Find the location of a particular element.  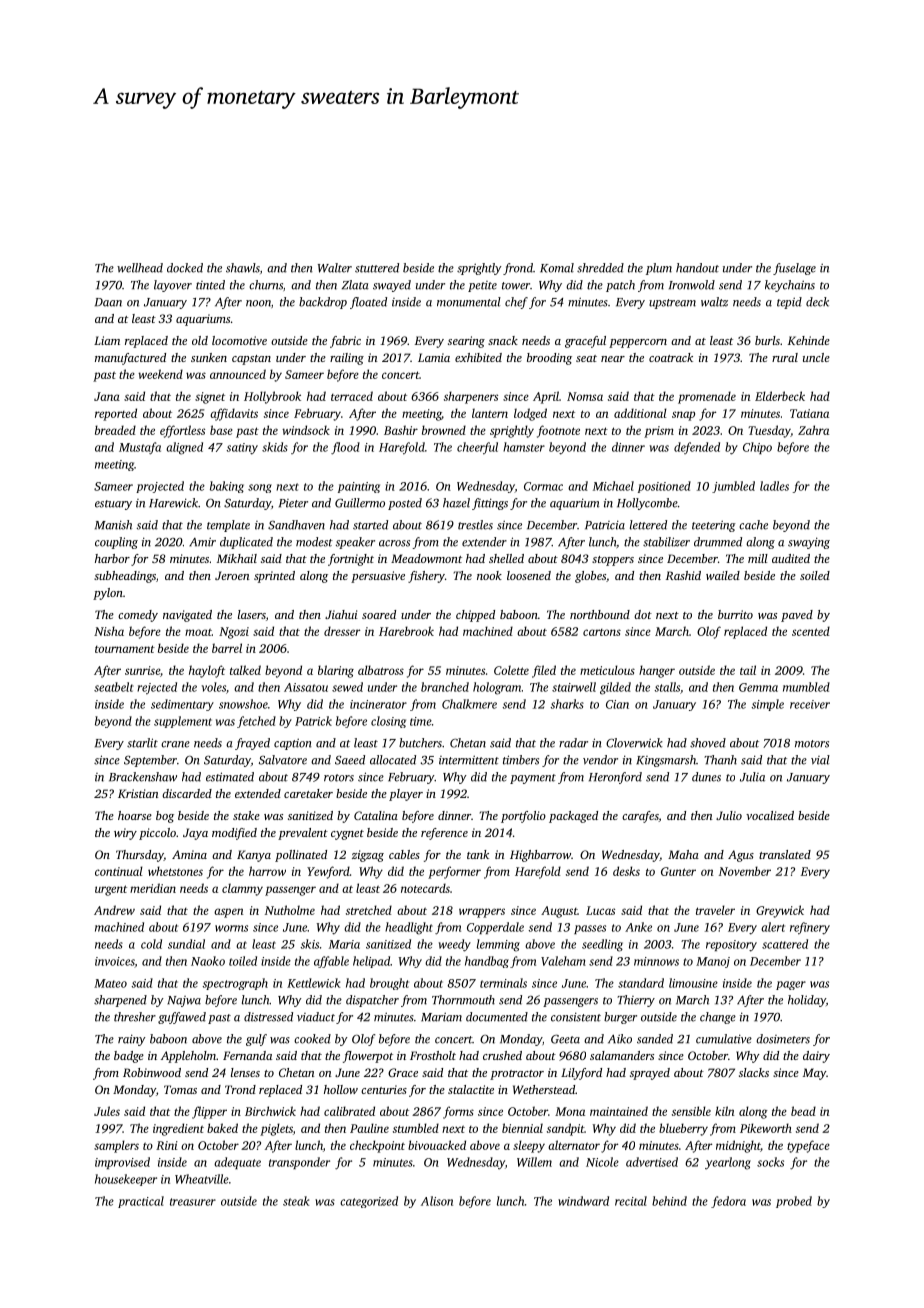

plum is located at coordinates (659, 269).
